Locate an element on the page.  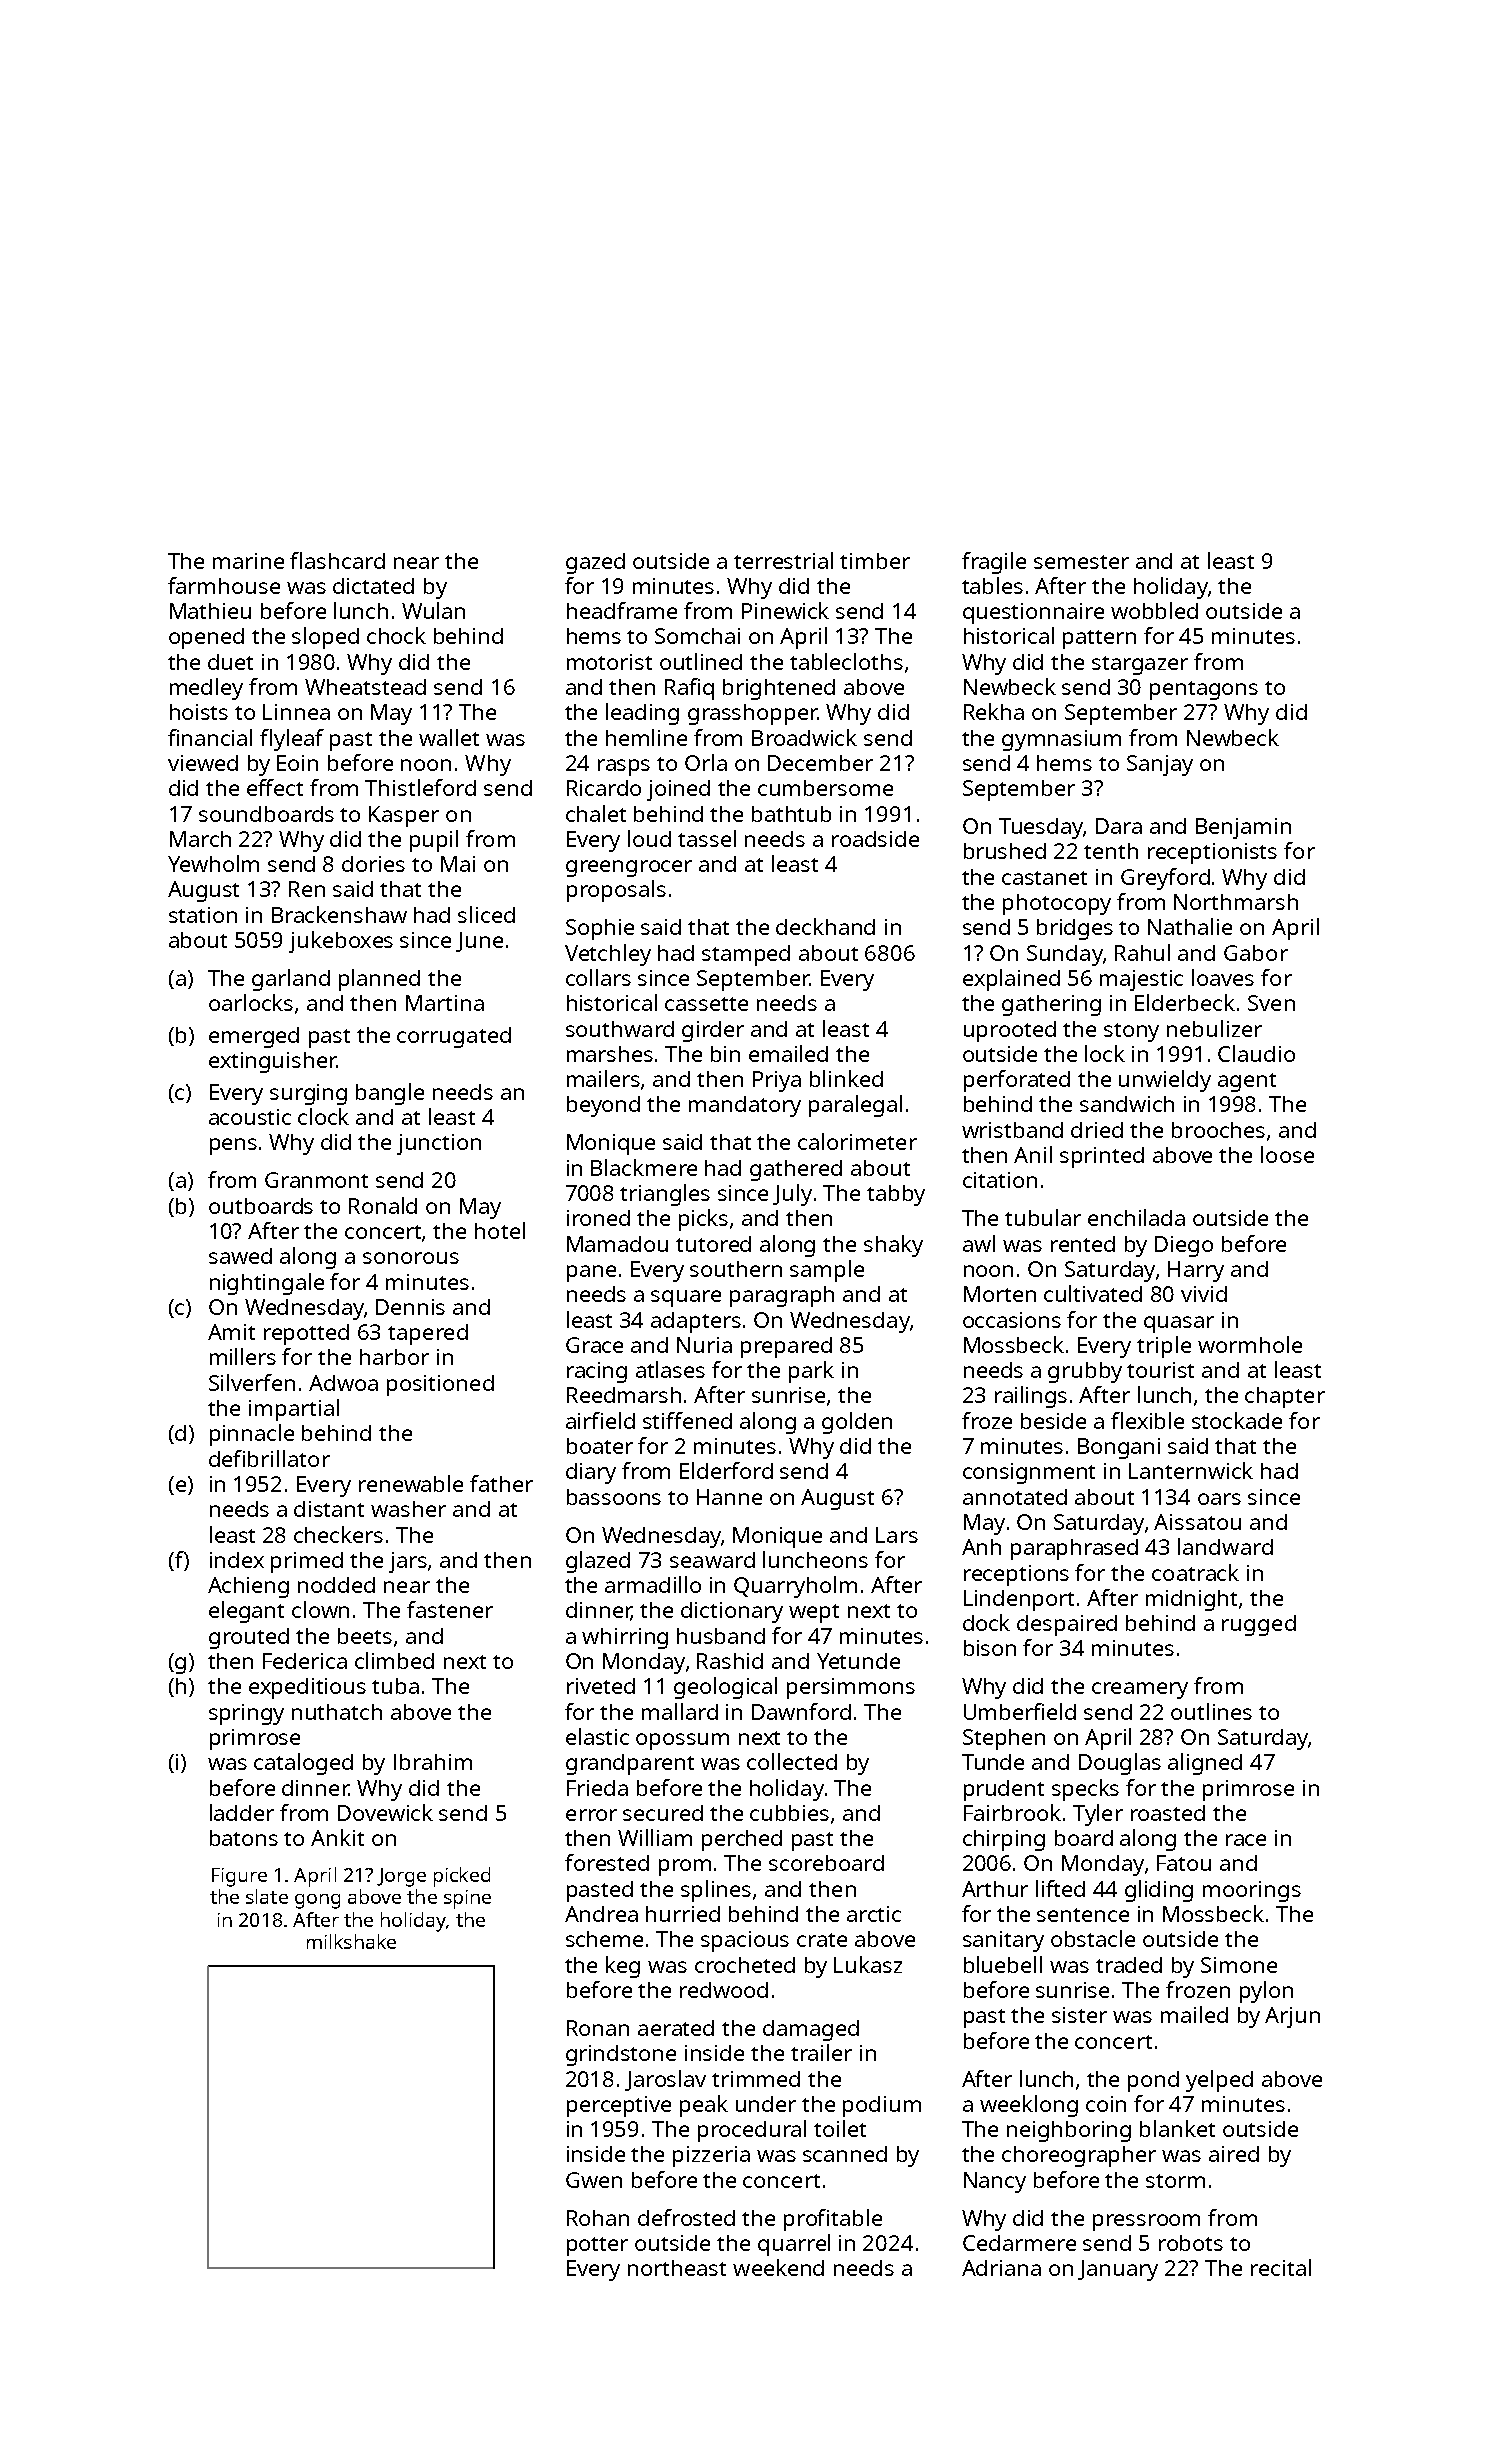
fragile is located at coordinates (994, 563).
